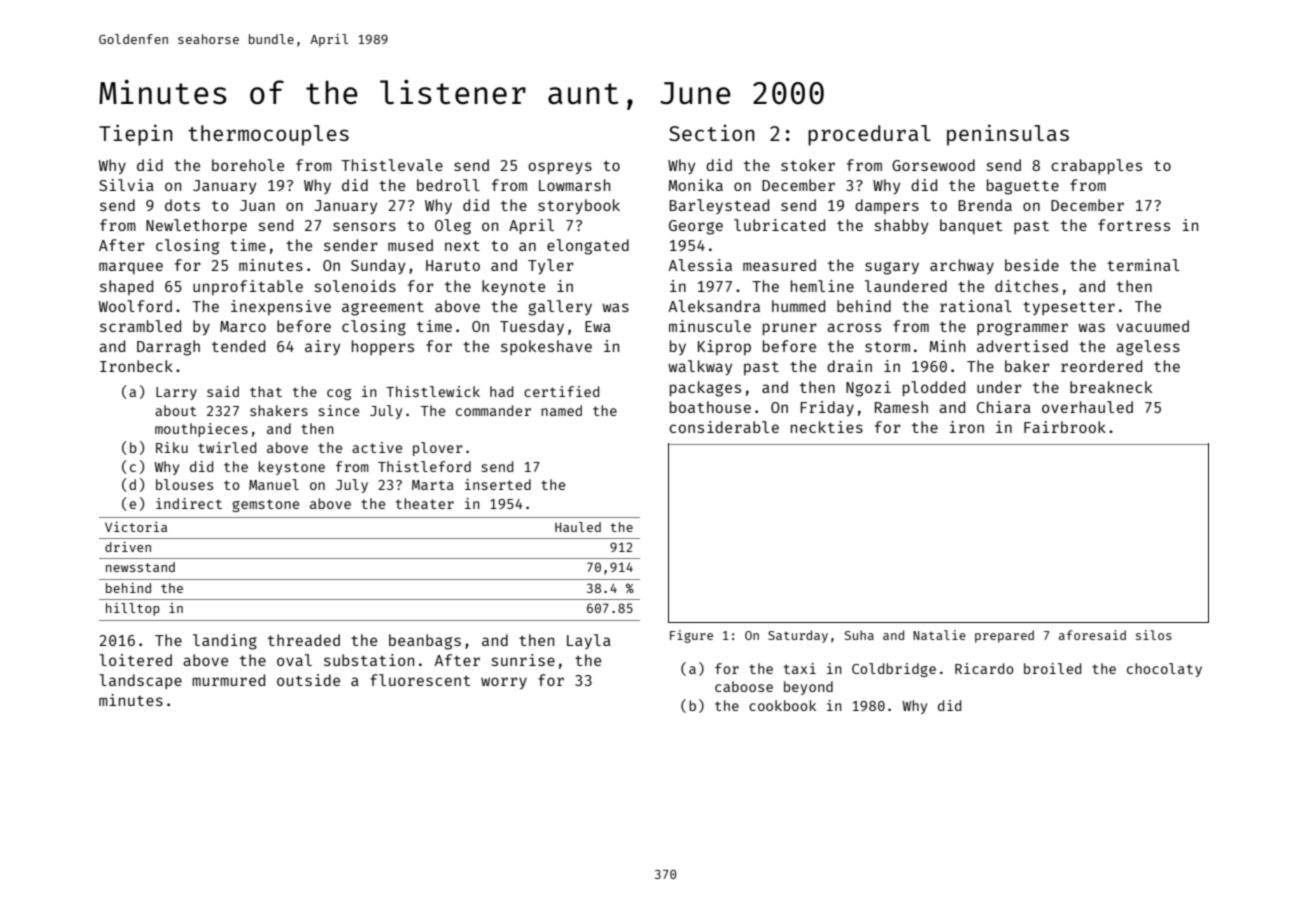  I want to click on considerable, so click(724, 427).
